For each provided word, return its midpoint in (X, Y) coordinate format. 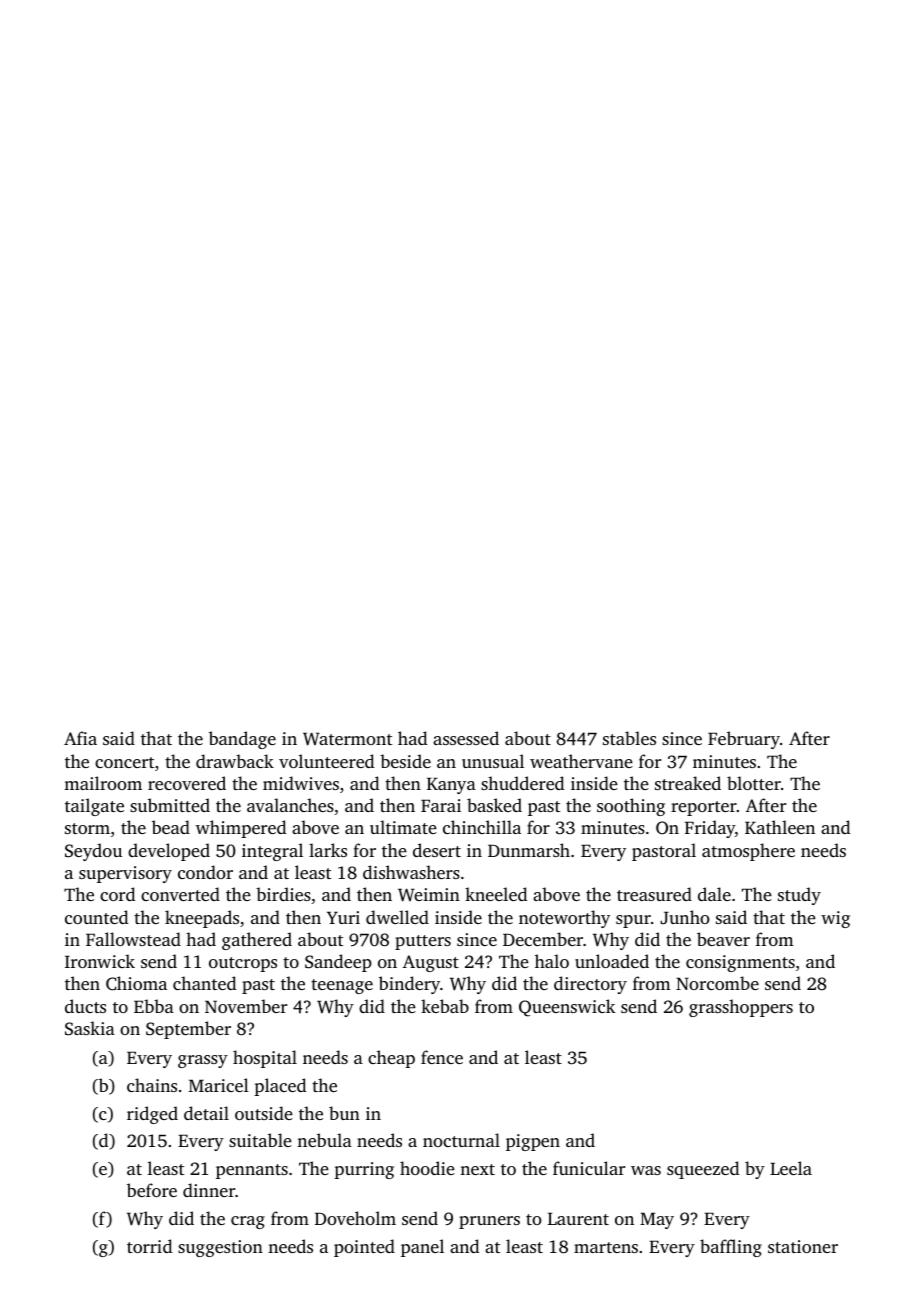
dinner (209, 1190)
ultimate (403, 827)
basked (494, 805)
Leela (791, 1168)
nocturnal (461, 1140)
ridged (152, 1115)
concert (124, 762)
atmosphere (748, 852)
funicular (589, 1168)
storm (87, 828)
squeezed (703, 1170)
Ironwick (100, 961)
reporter (704, 808)
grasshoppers (741, 1008)
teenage (342, 986)
